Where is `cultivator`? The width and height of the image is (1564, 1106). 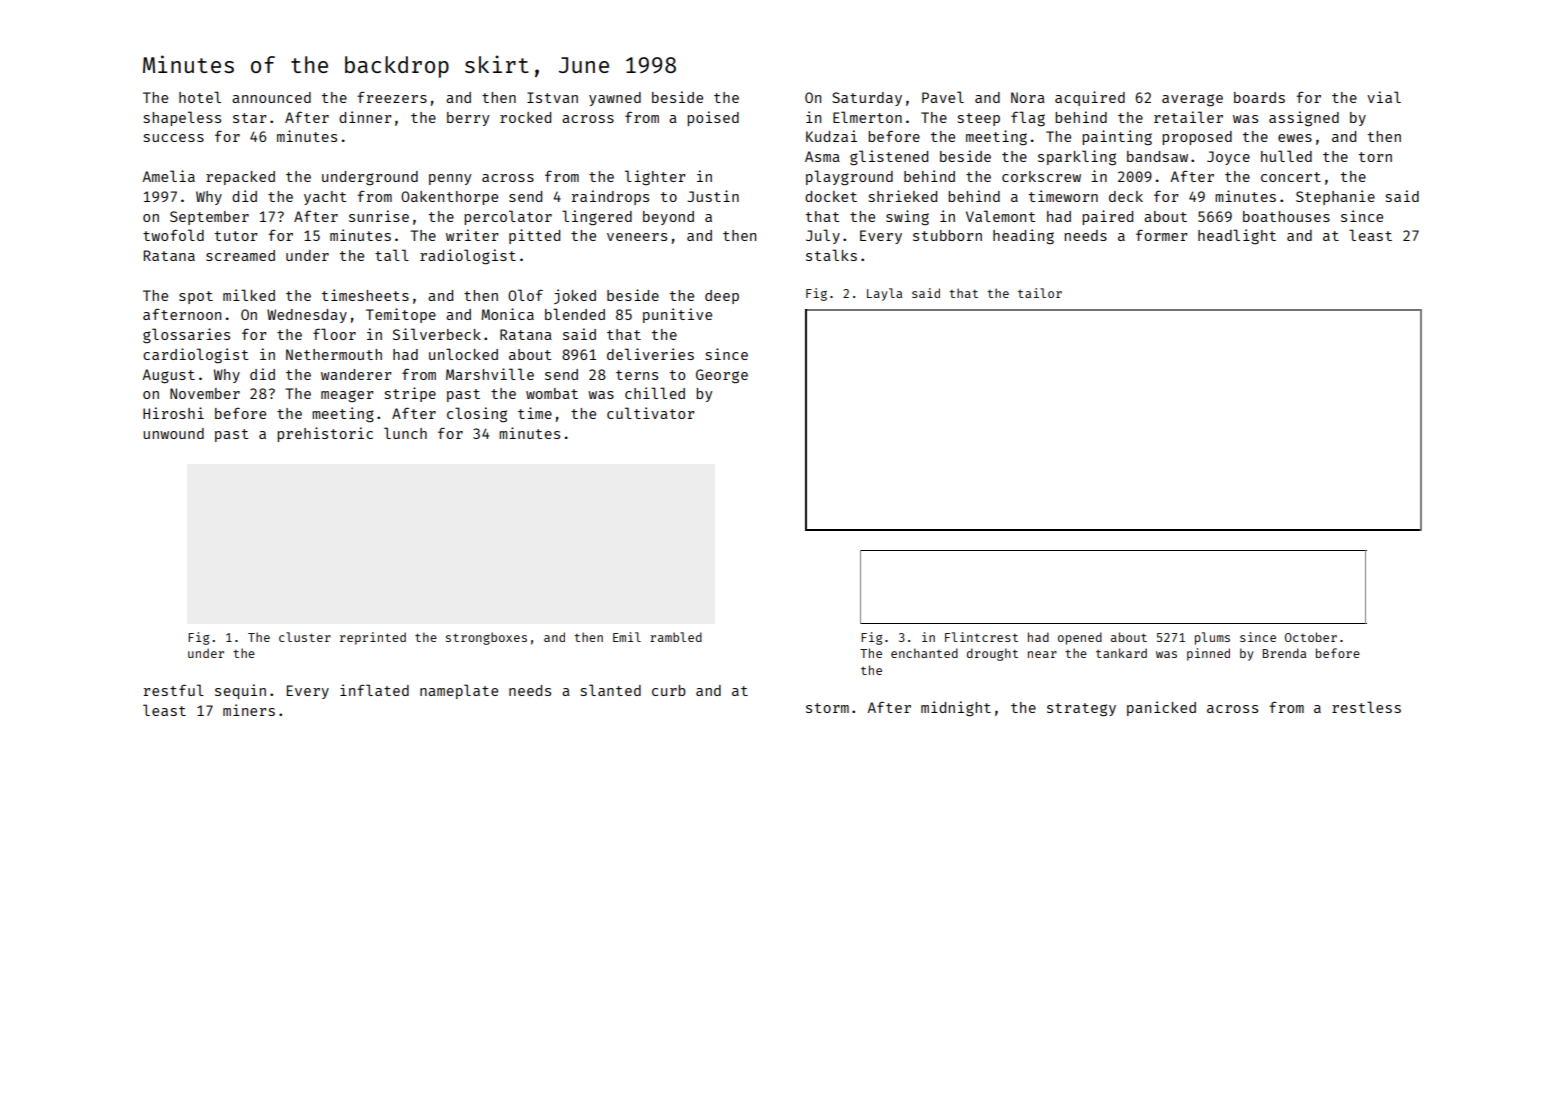 cultivator is located at coordinates (650, 413).
